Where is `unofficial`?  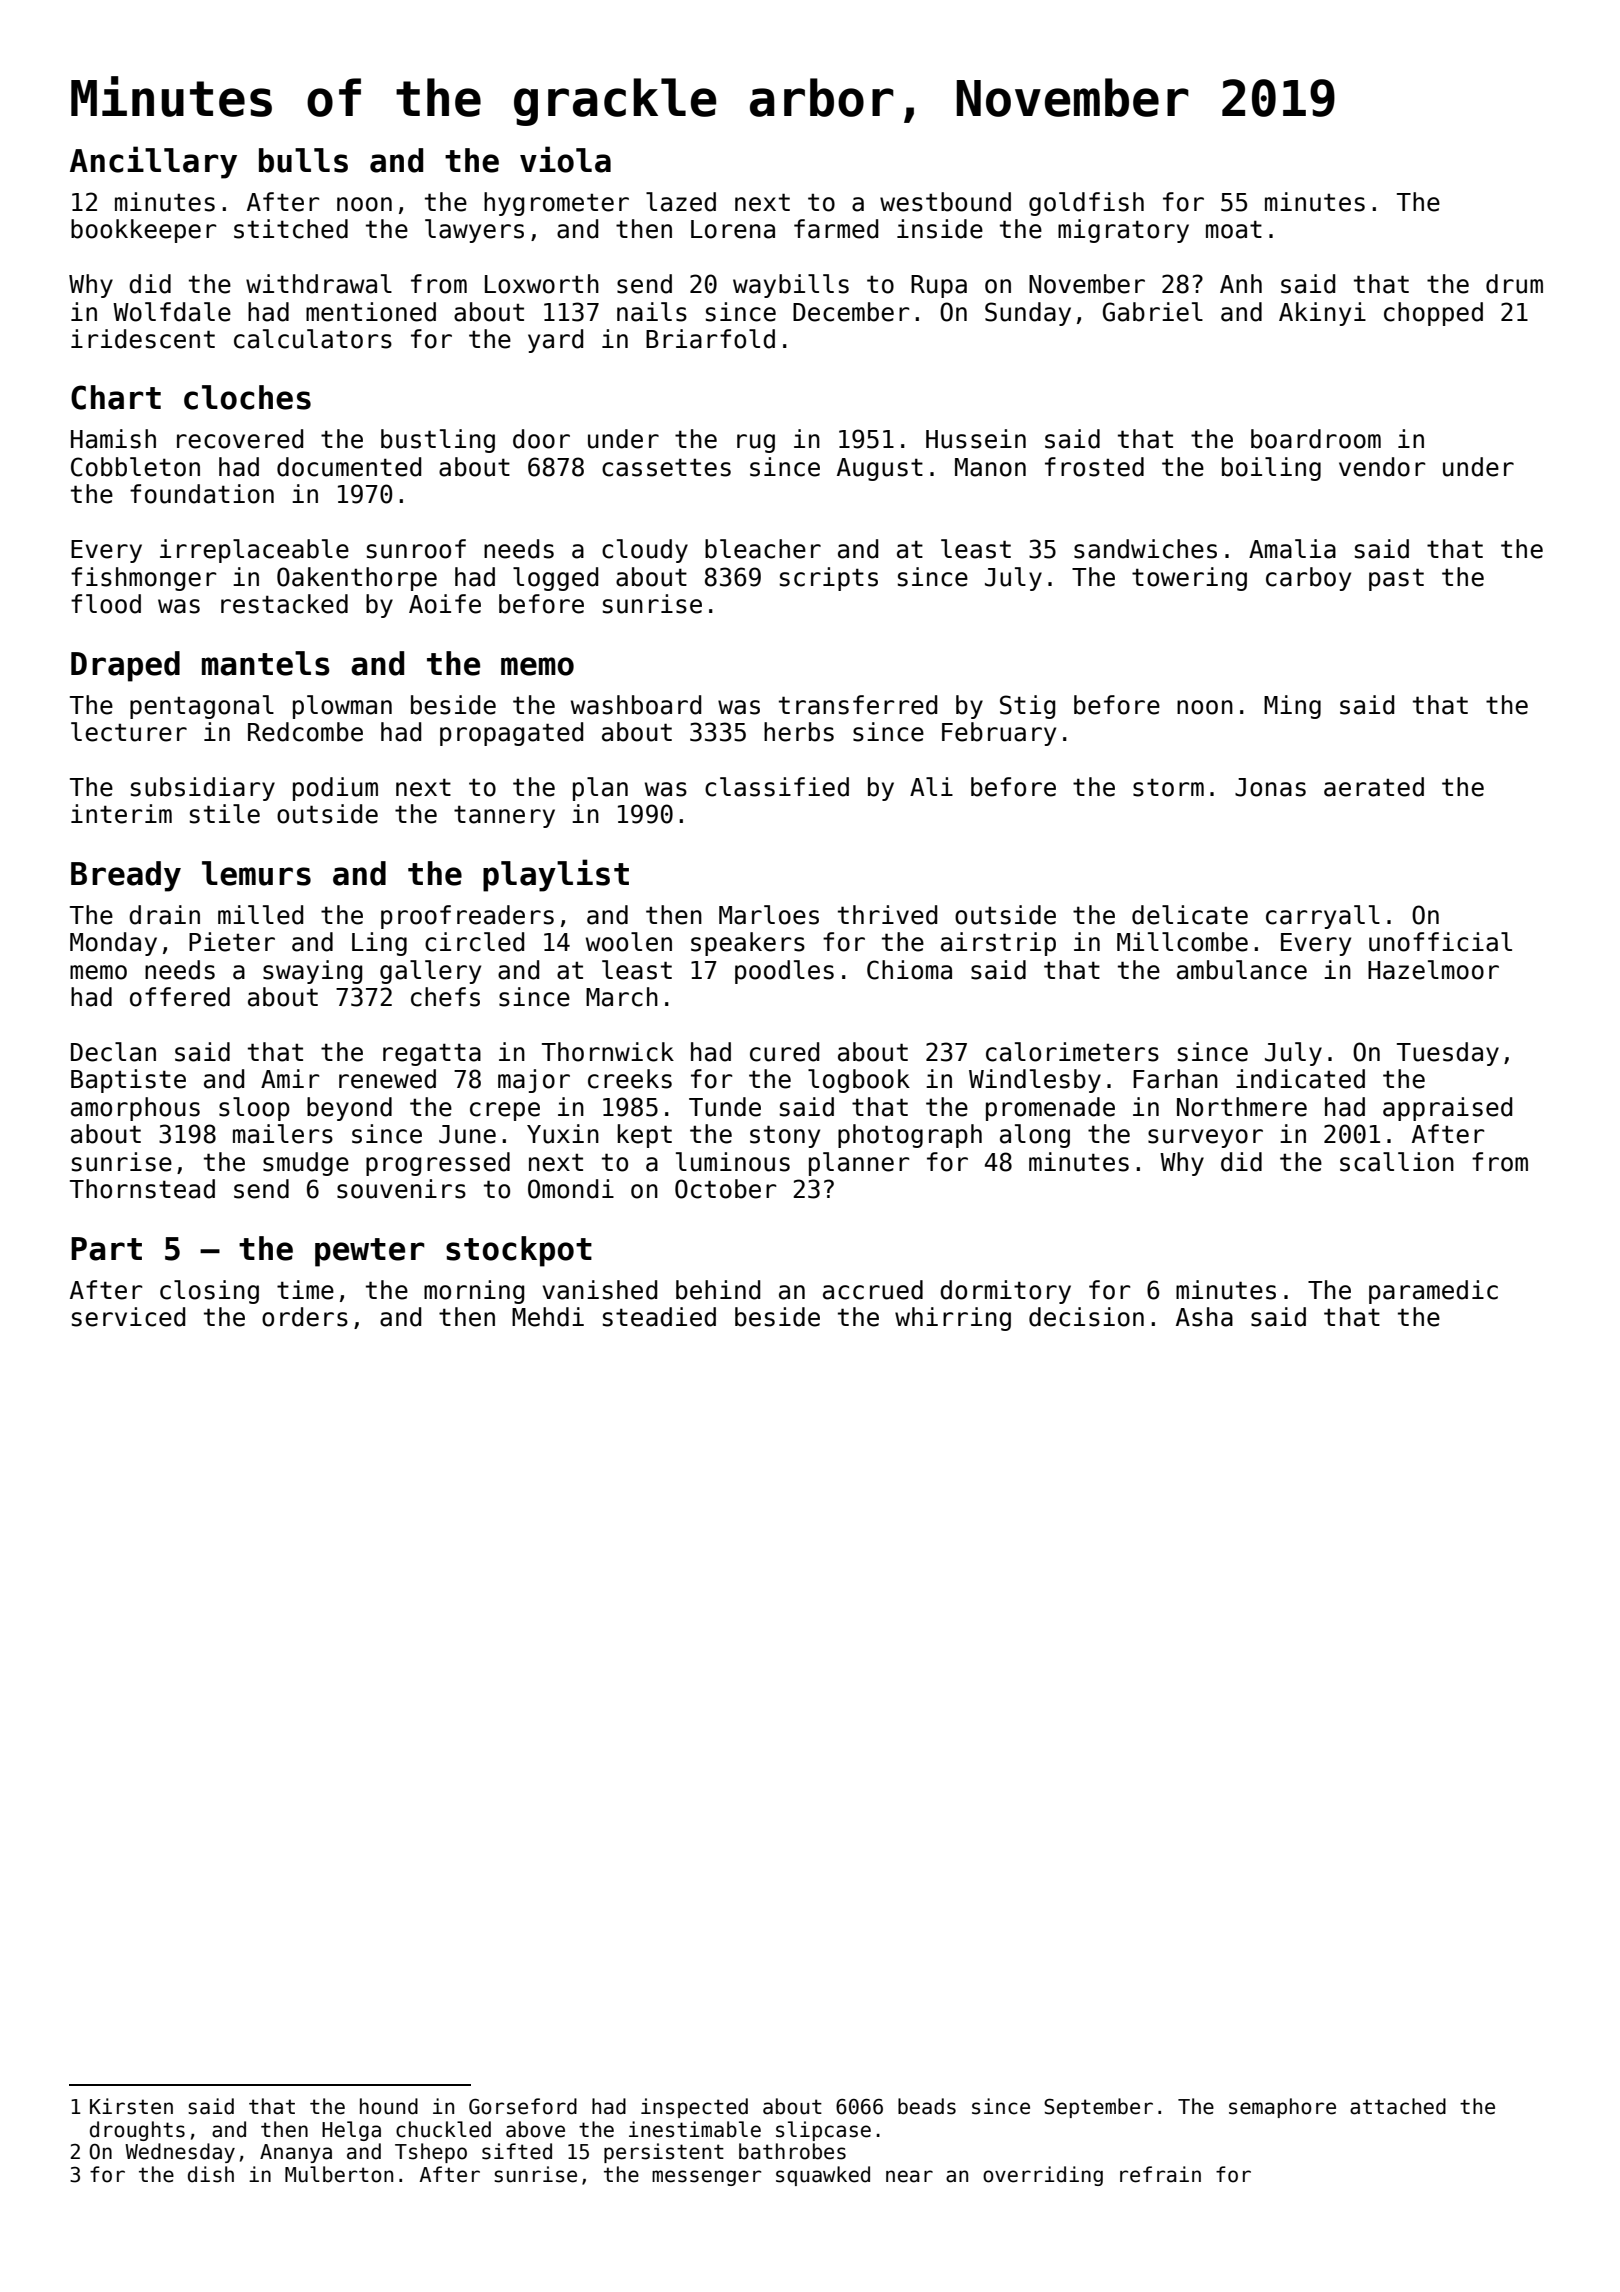 unofficial is located at coordinates (1440, 942).
